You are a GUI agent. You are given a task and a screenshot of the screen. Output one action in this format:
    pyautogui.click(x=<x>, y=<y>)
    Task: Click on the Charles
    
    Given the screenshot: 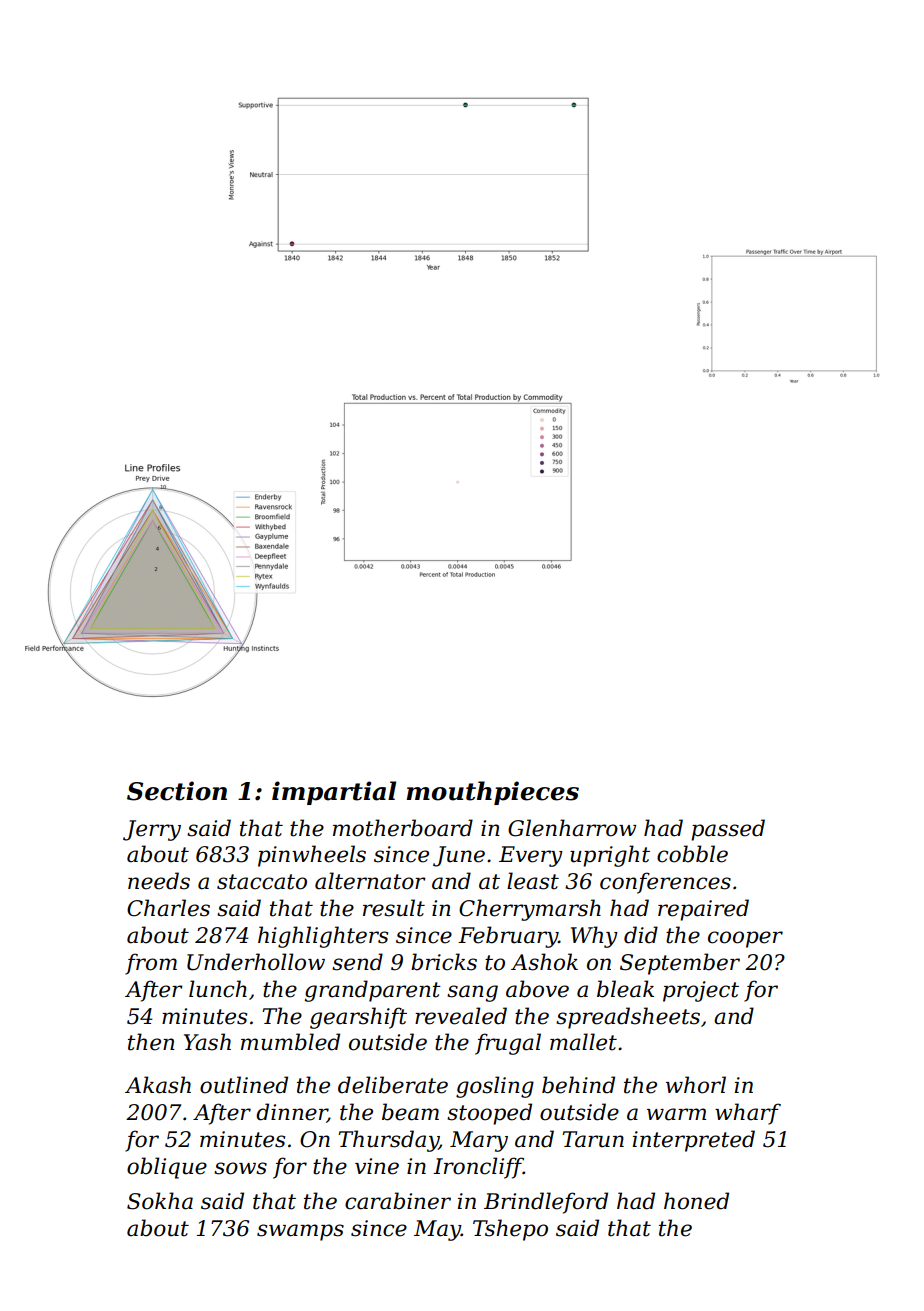 What is the action you would take?
    pyautogui.click(x=168, y=908)
